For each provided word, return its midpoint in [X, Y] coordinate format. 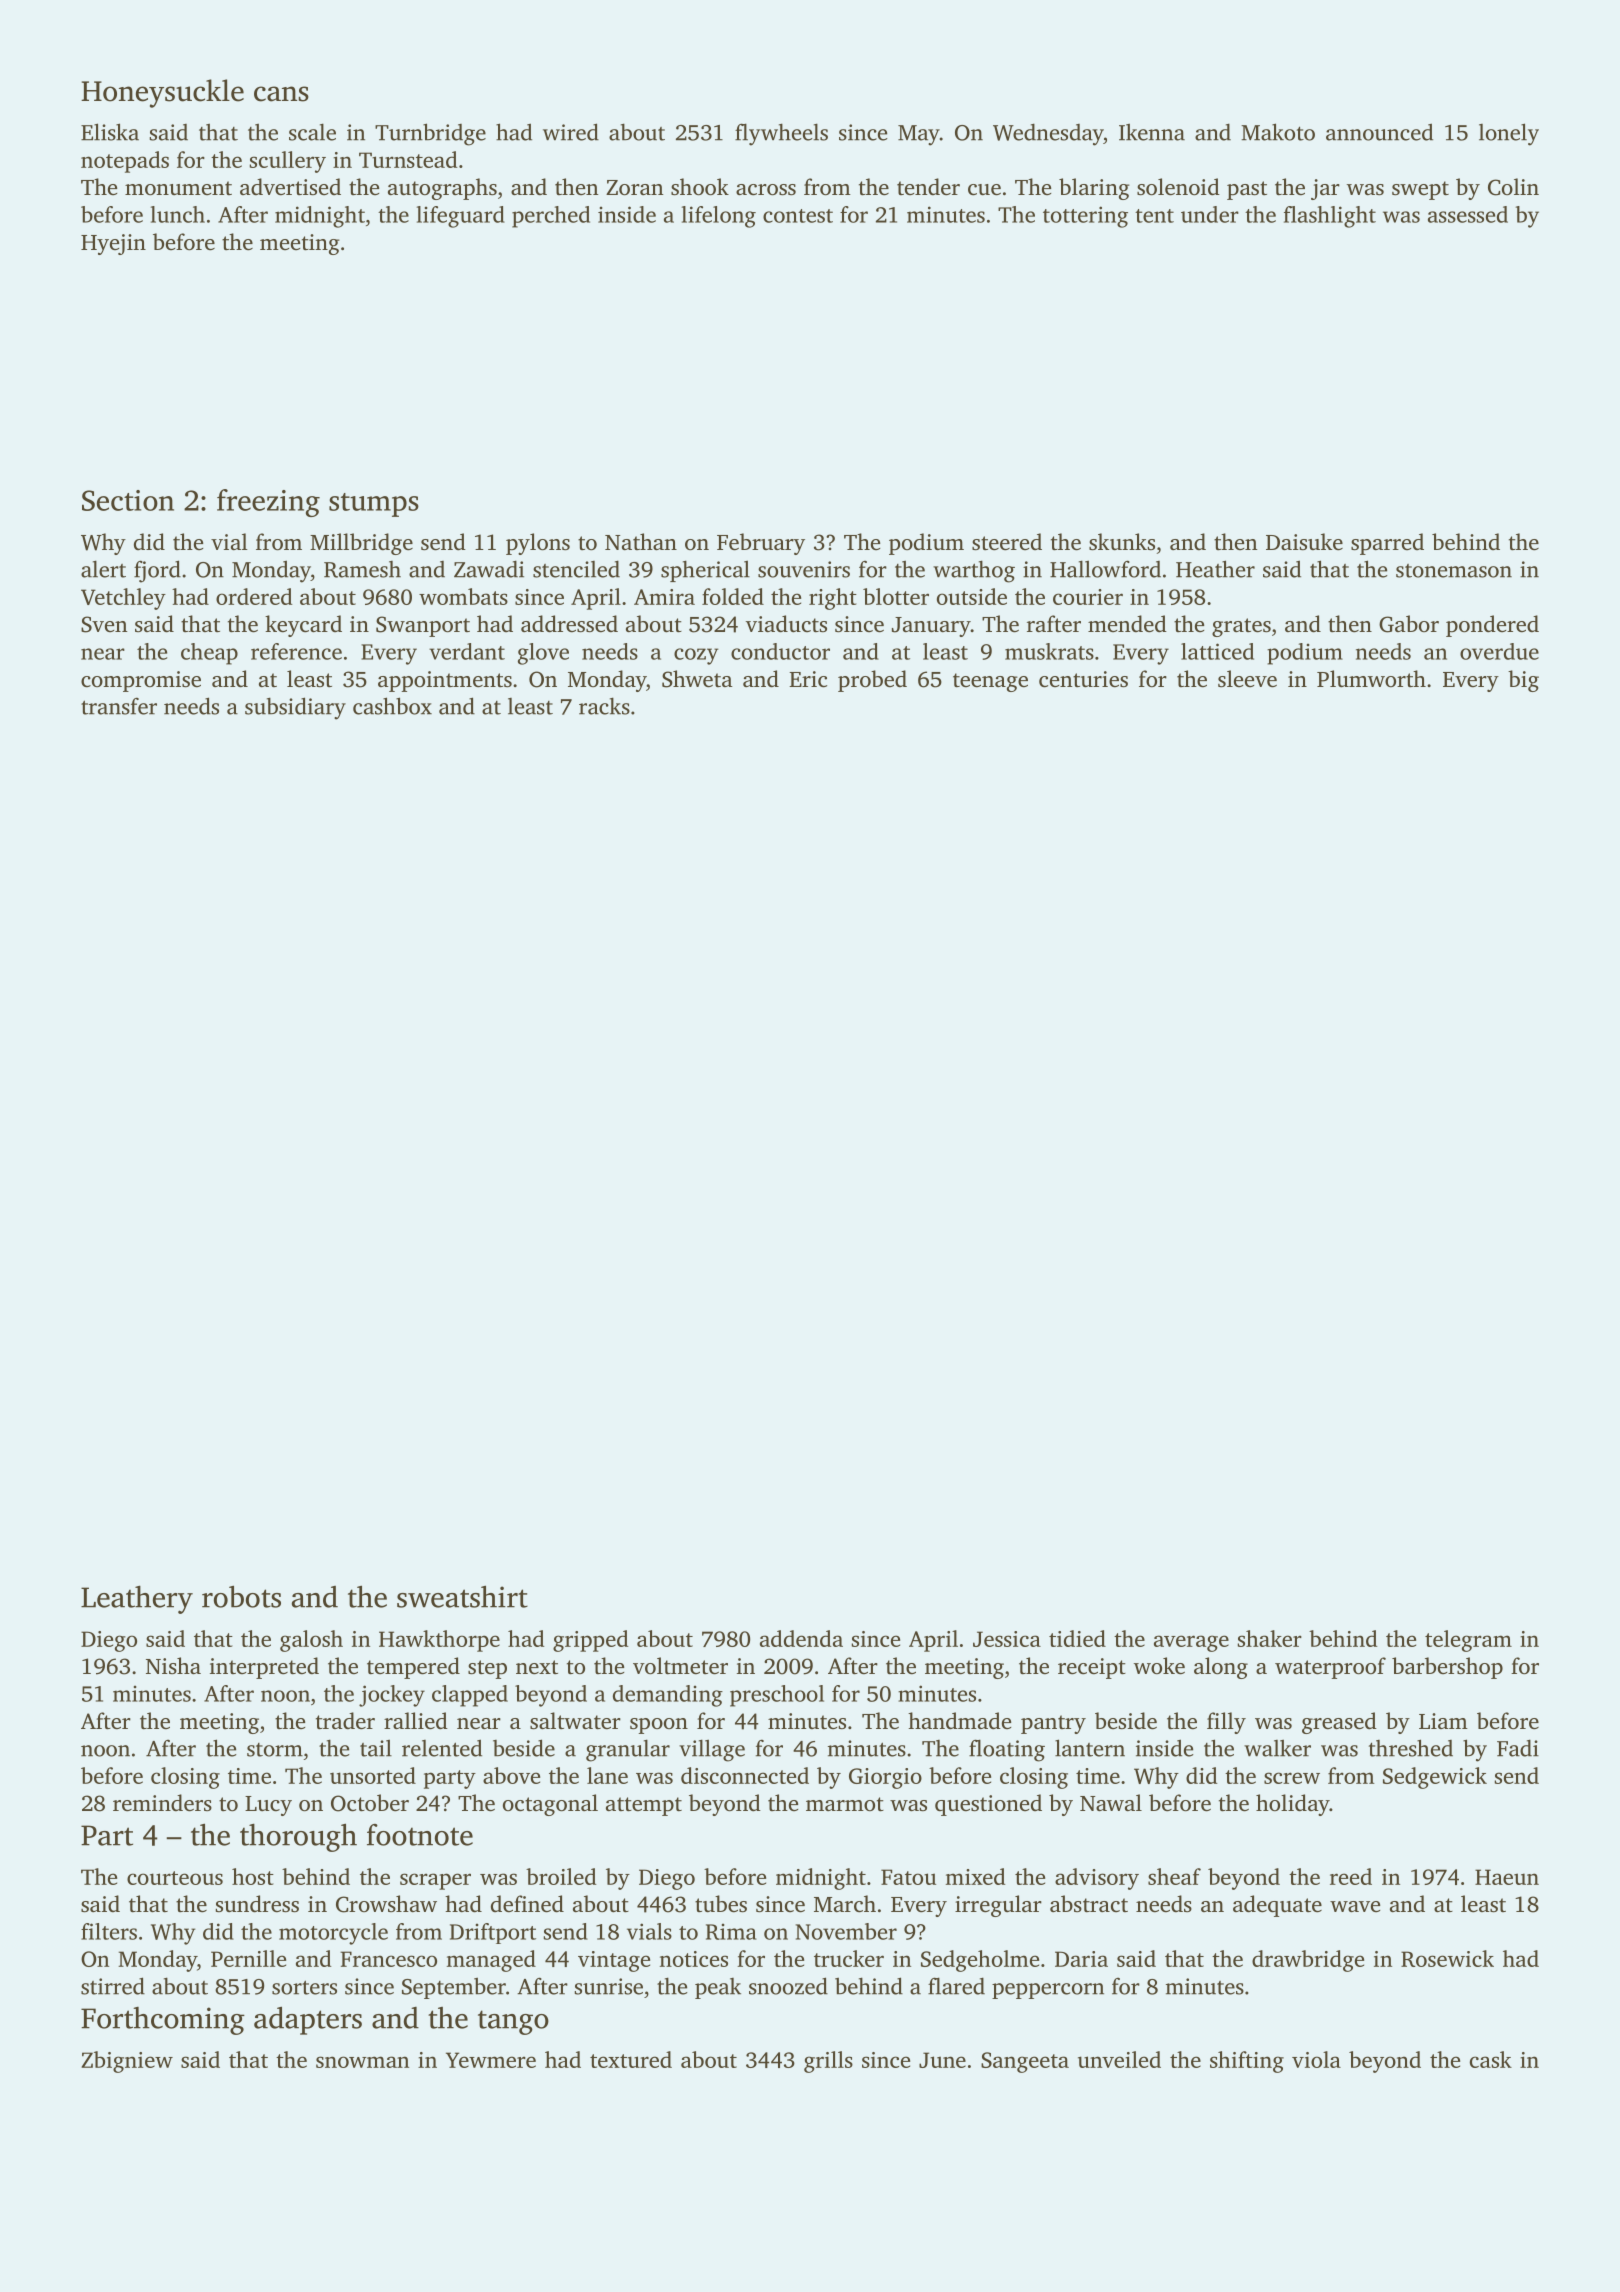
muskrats [1049, 651]
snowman [362, 2062]
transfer [119, 706]
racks [604, 706]
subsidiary [295, 708]
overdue [1499, 651]
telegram [1468, 1641]
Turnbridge [430, 134]
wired [571, 132]
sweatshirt [462, 1597]
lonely [1509, 134]
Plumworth [1371, 678]
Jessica [1007, 1639]
